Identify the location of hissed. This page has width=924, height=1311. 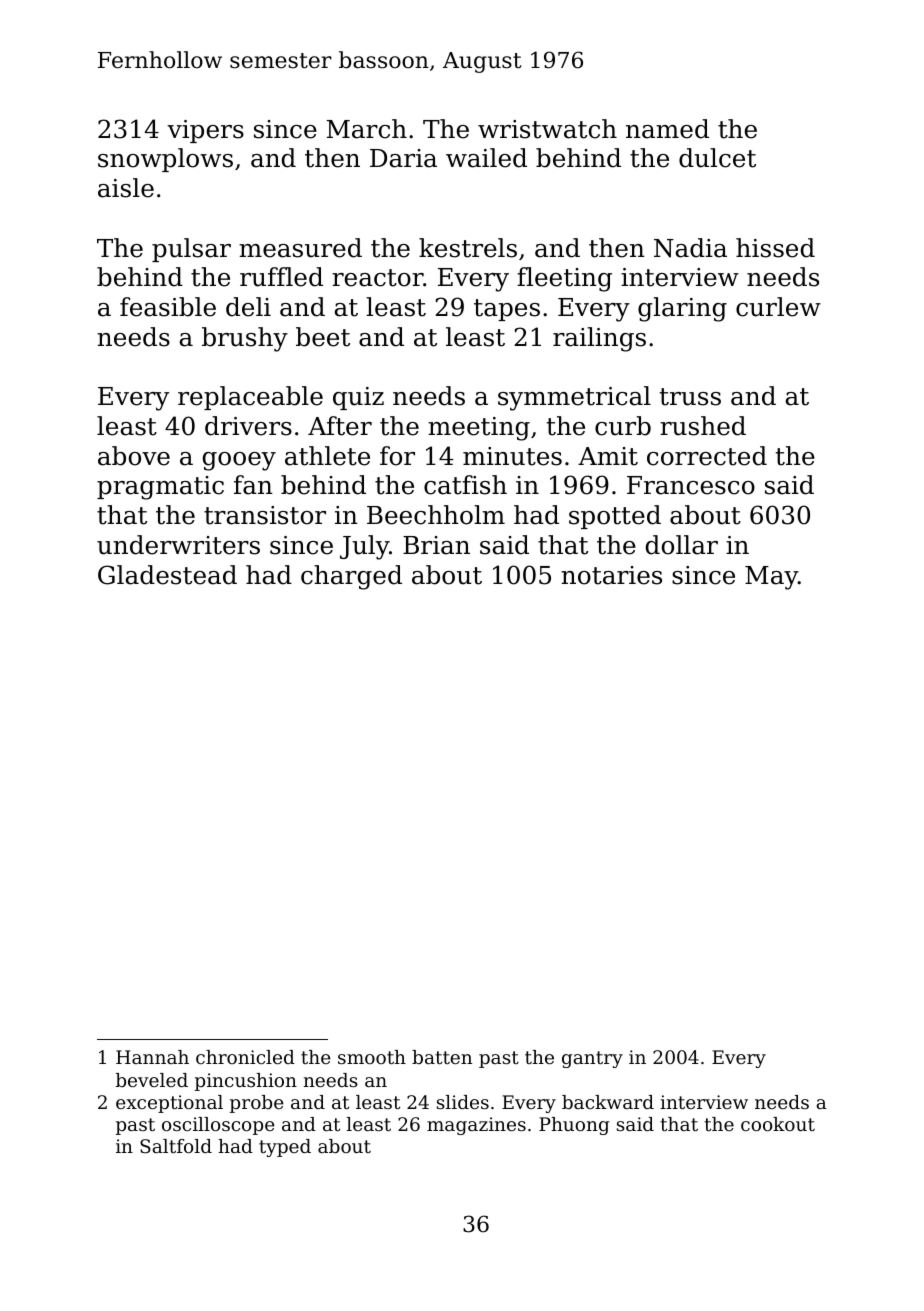
(775, 248).
